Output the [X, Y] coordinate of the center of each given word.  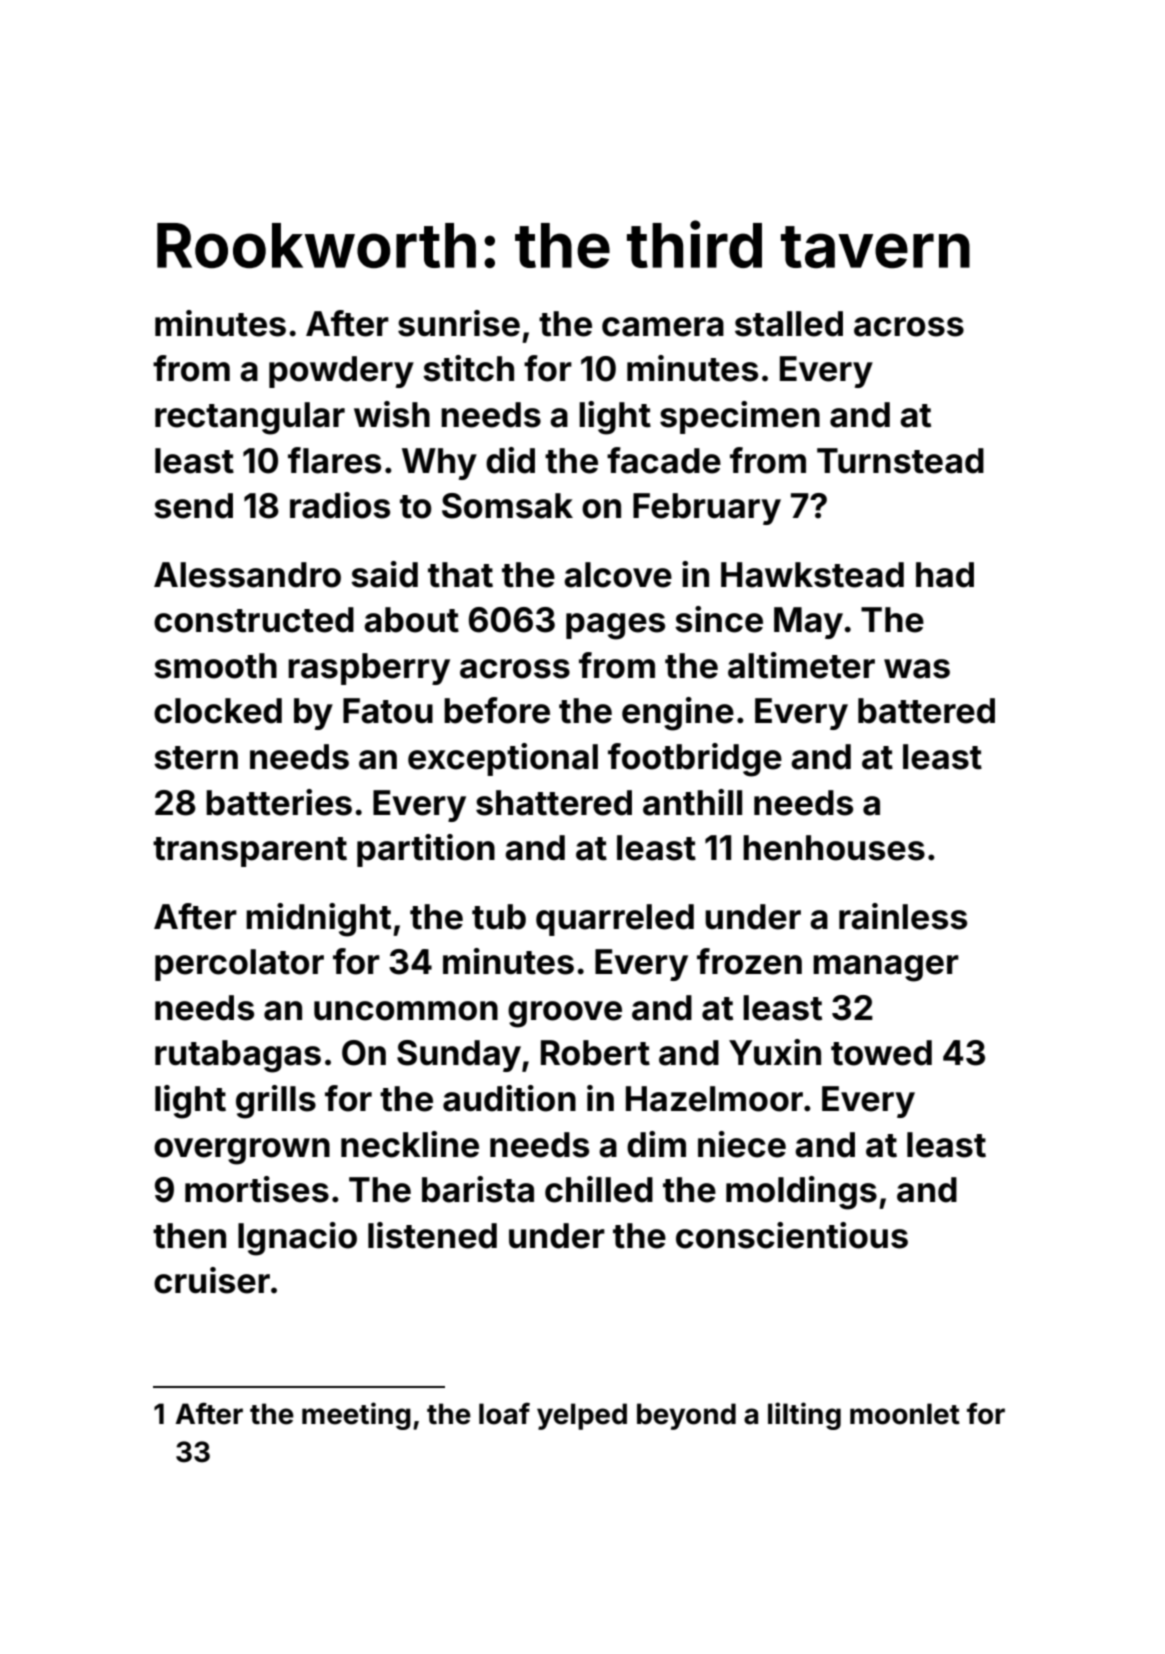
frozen [749, 961]
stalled [789, 324]
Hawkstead [812, 575]
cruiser [212, 1280]
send [193, 506]
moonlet [905, 1414]
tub [499, 917]
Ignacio [297, 1239]
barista [478, 1189]
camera [663, 327]
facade [664, 460]
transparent [250, 852]
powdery [341, 372]
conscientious [792, 1235]
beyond [686, 1416]
